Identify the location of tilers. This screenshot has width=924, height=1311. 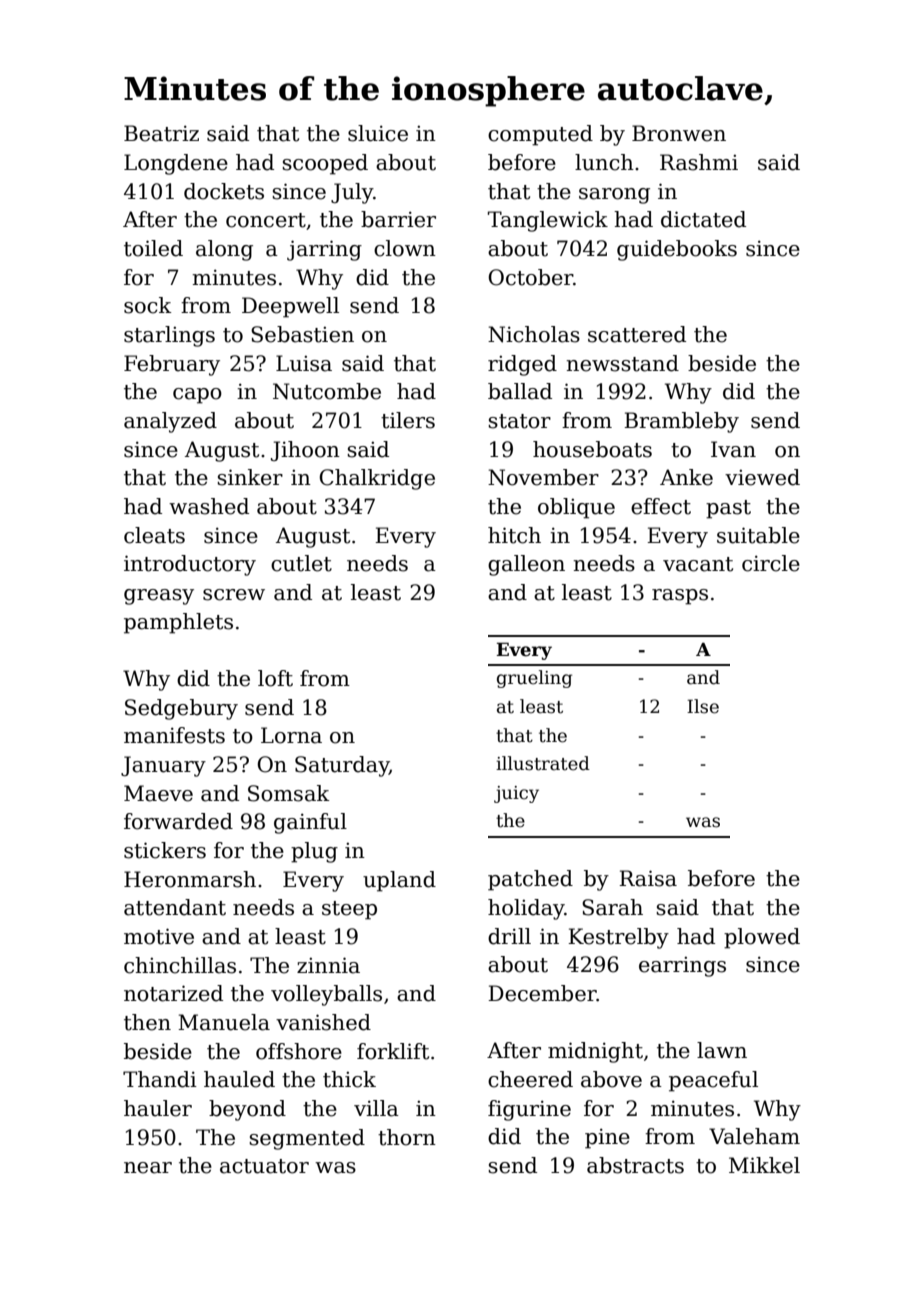
(408, 420).
